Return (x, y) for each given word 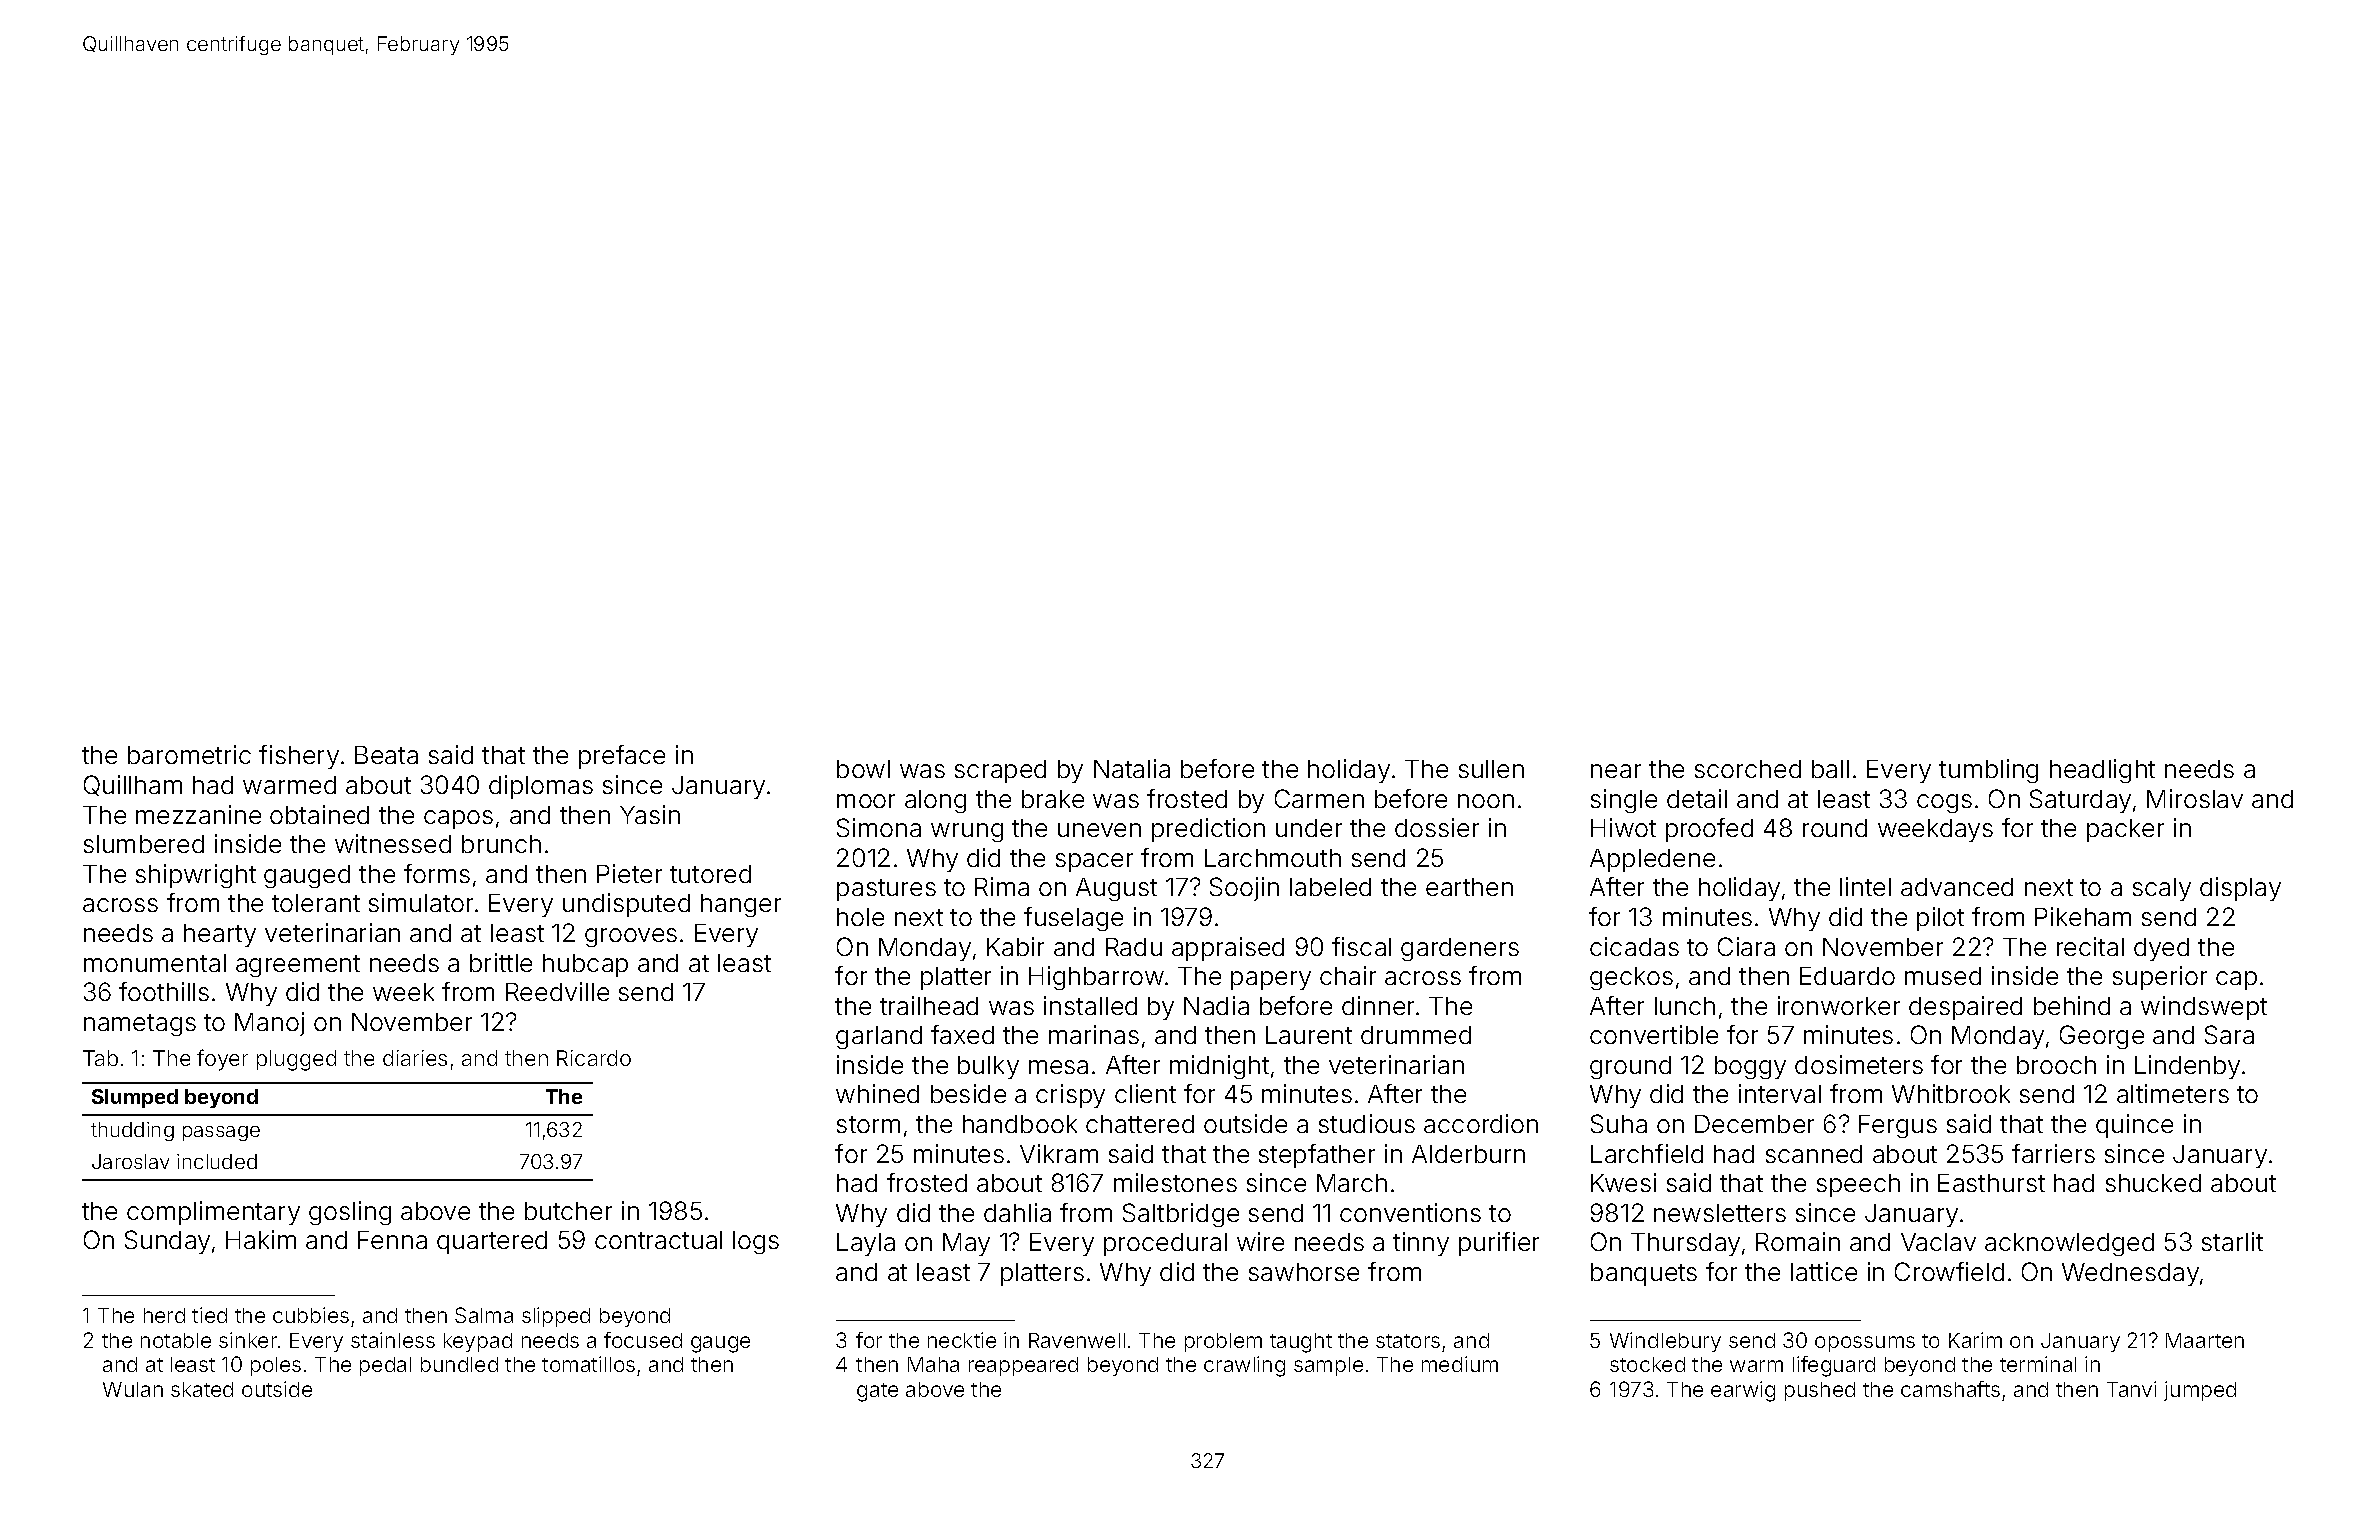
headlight (2102, 771)
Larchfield (1647, 1153)
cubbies (311, 1315)
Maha (933, 1364)
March (1352, 1183)
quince (2134, 1126)
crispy (1070, 1096)
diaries (415, 1058)
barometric (189, 754)
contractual (658, 1240)
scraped (1000, 771)
